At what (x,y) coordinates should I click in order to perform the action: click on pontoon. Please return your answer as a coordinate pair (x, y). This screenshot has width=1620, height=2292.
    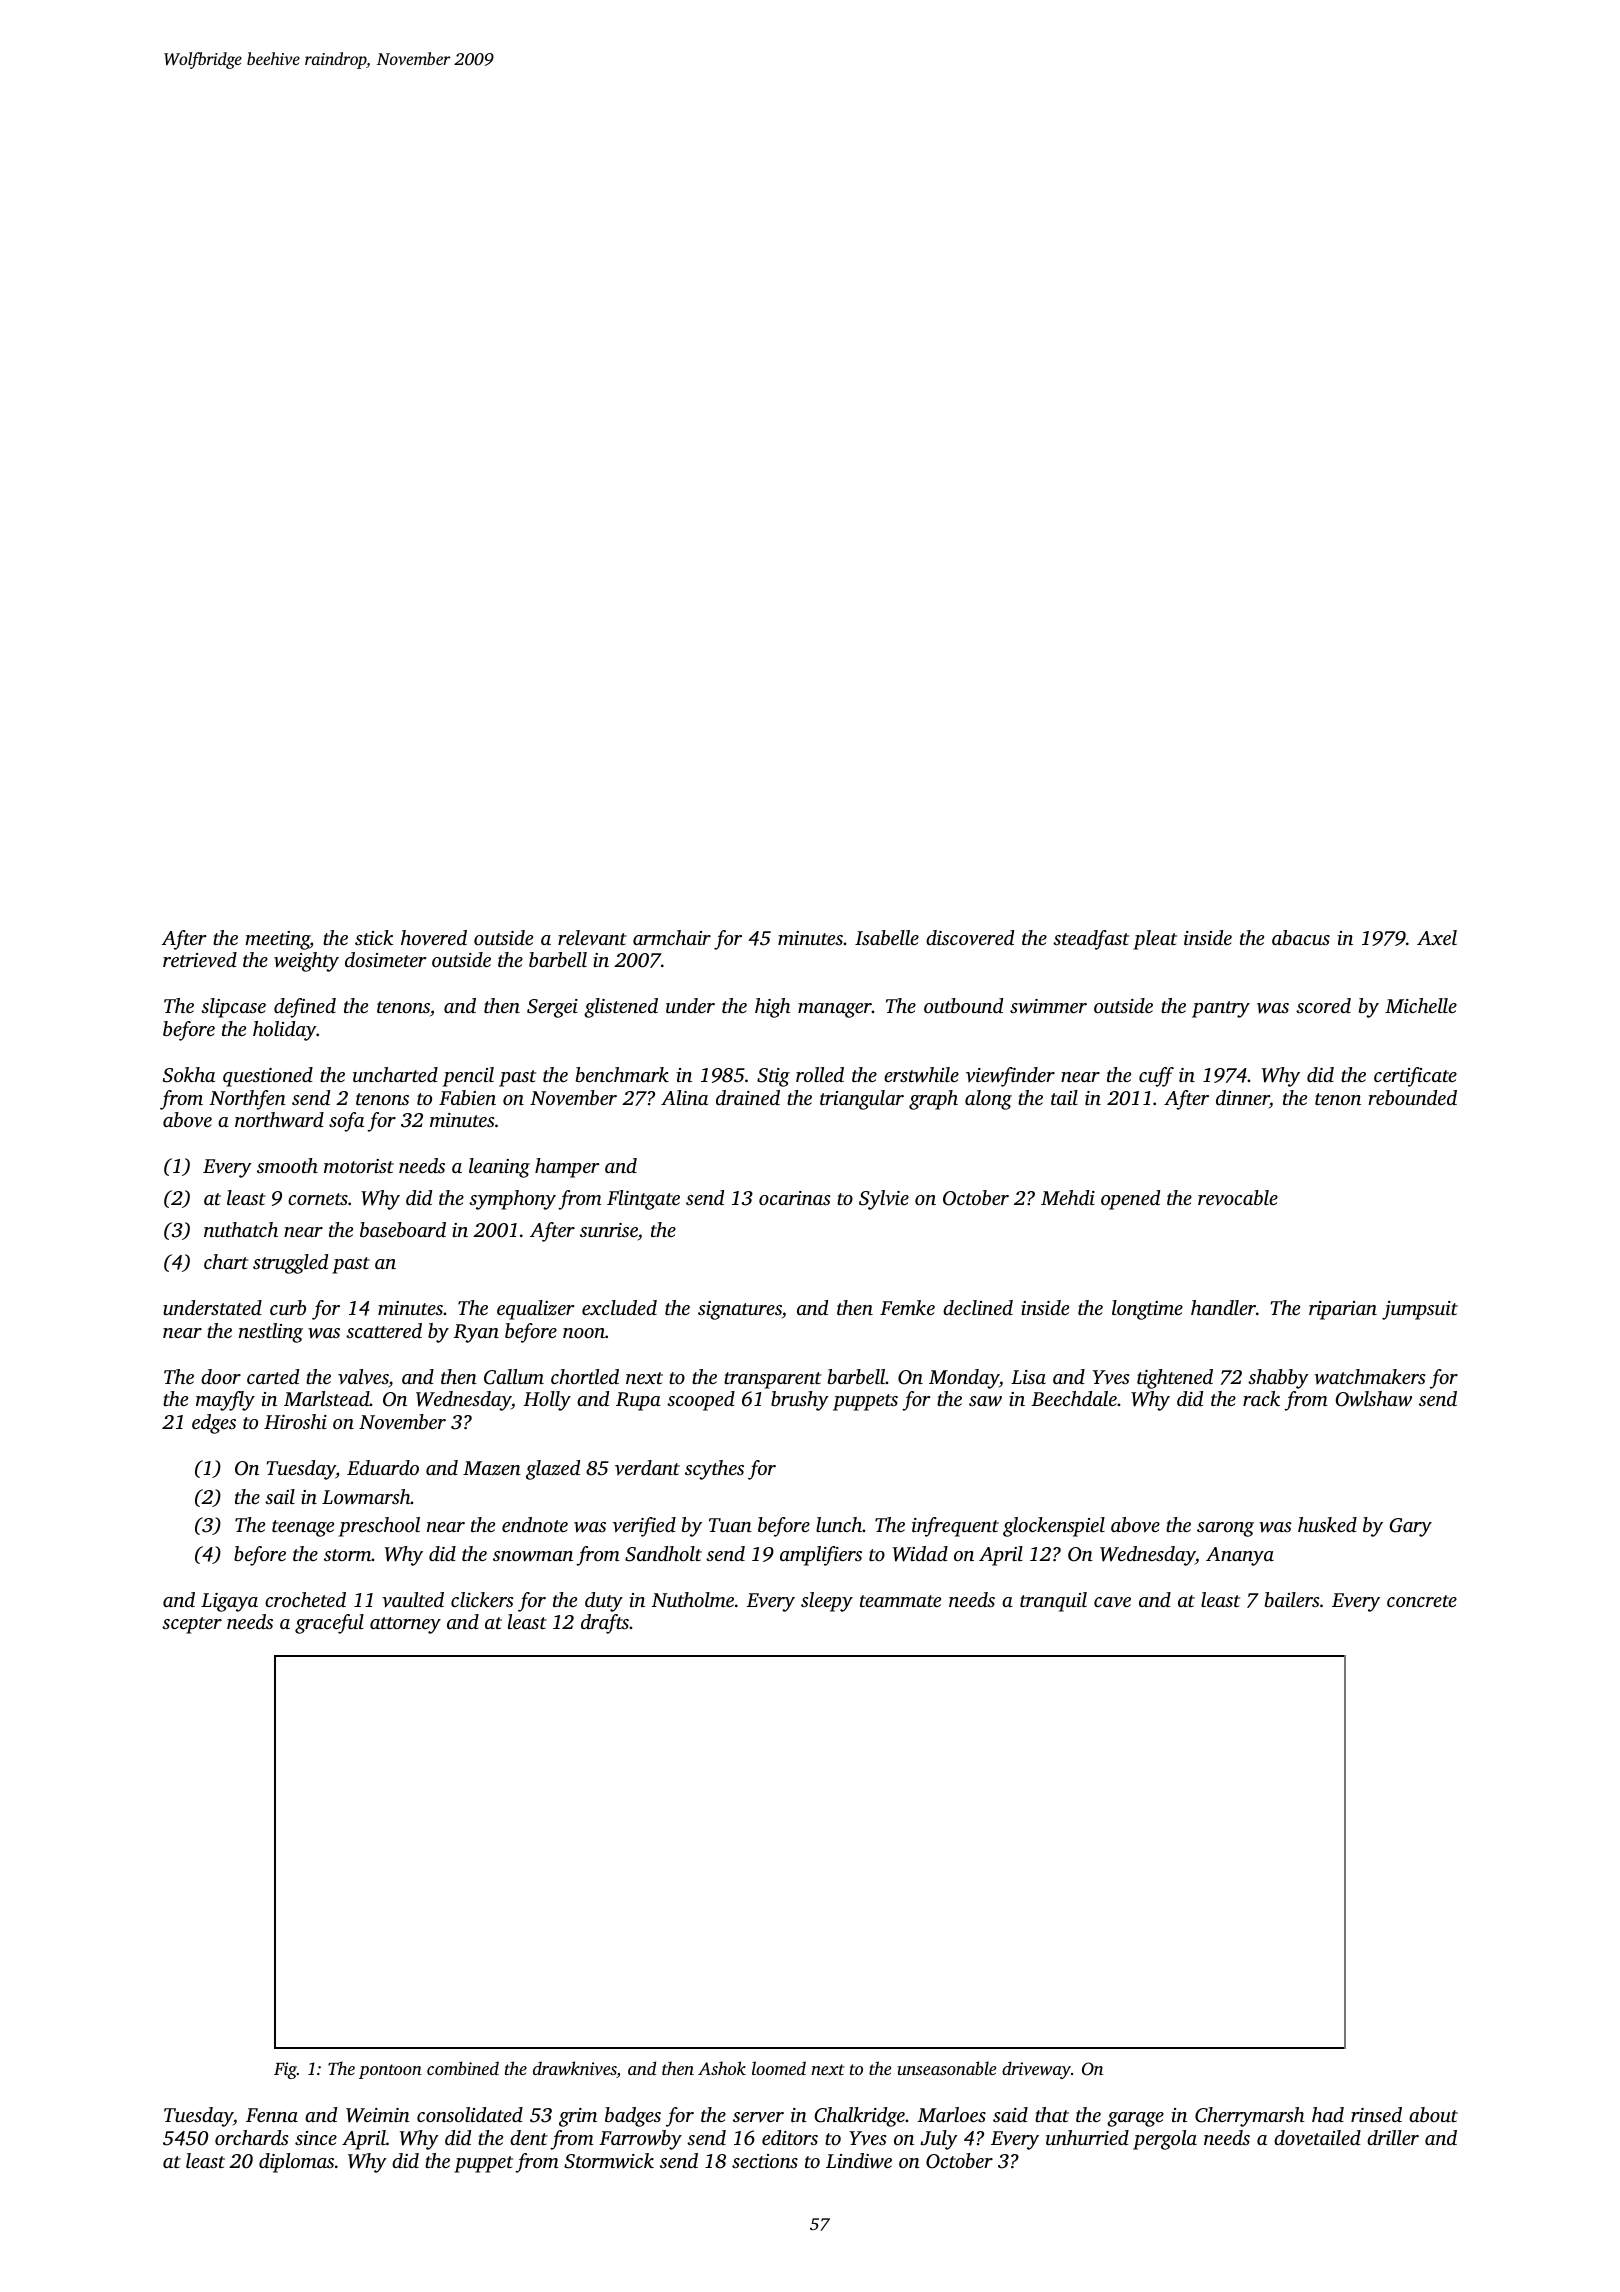
    Looking at the image, I should click on (390, 2071).
